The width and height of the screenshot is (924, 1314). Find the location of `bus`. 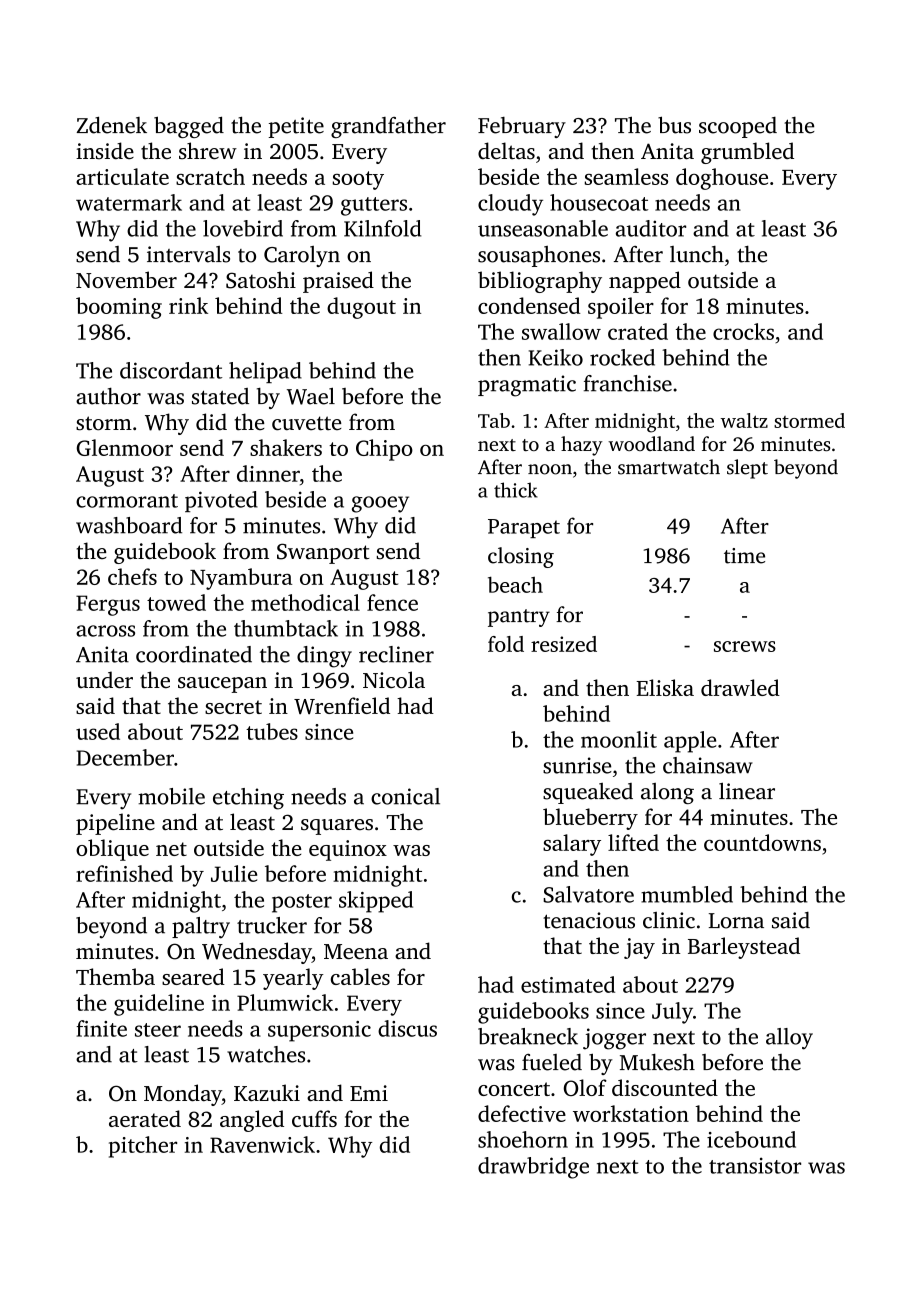

bus is located at coordinates (674, 125).
